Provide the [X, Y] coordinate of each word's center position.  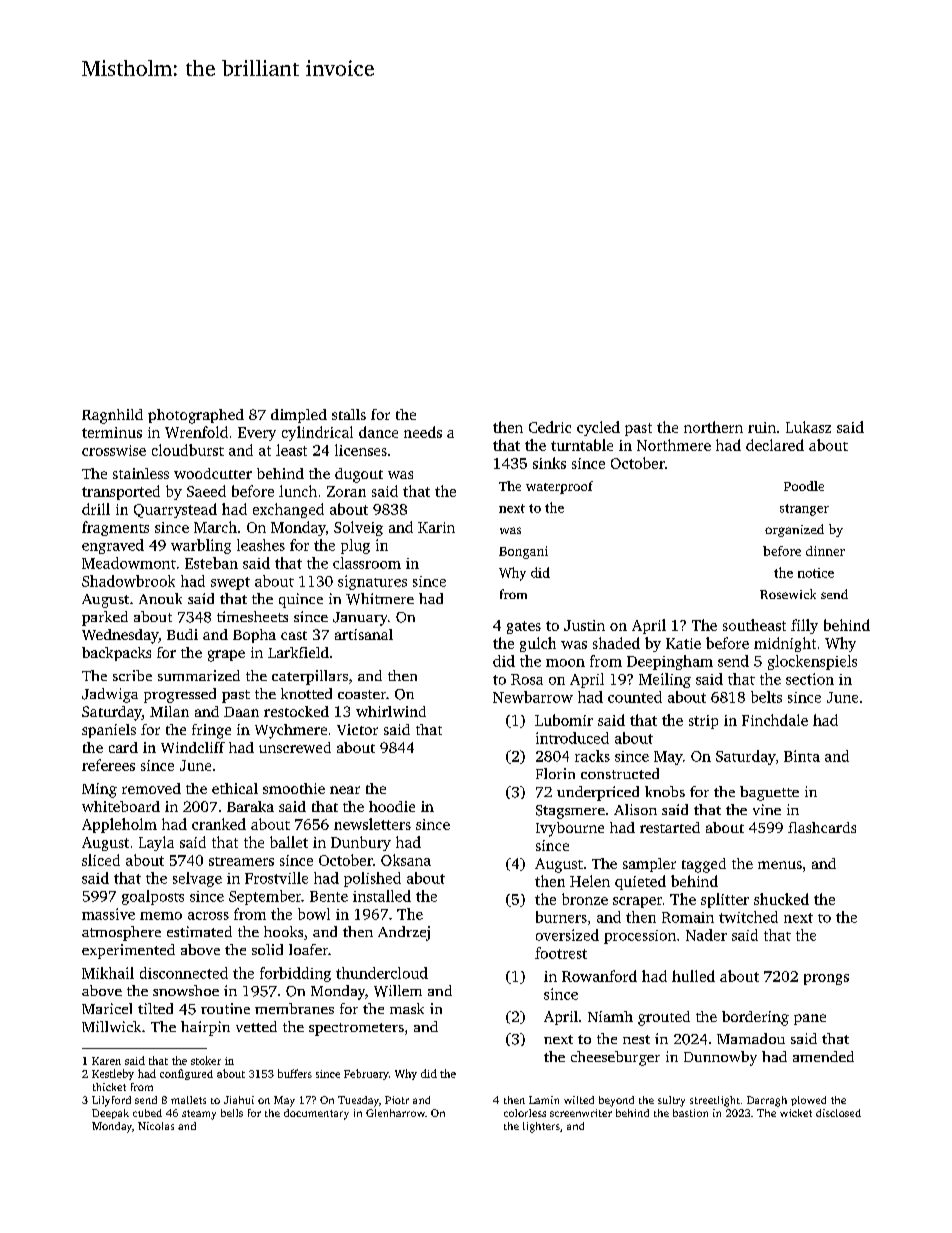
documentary [316, 1114]
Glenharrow [395, 1113]
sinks [549, 463]
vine [767, 809]
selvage [197, 879]
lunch [298, 491]
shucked [781, 899]
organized [794, 530]
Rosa [527, 679]
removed [151, 788]
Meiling [665, 680]
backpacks [116, 654]
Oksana [406, 860]
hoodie [392, 806]
